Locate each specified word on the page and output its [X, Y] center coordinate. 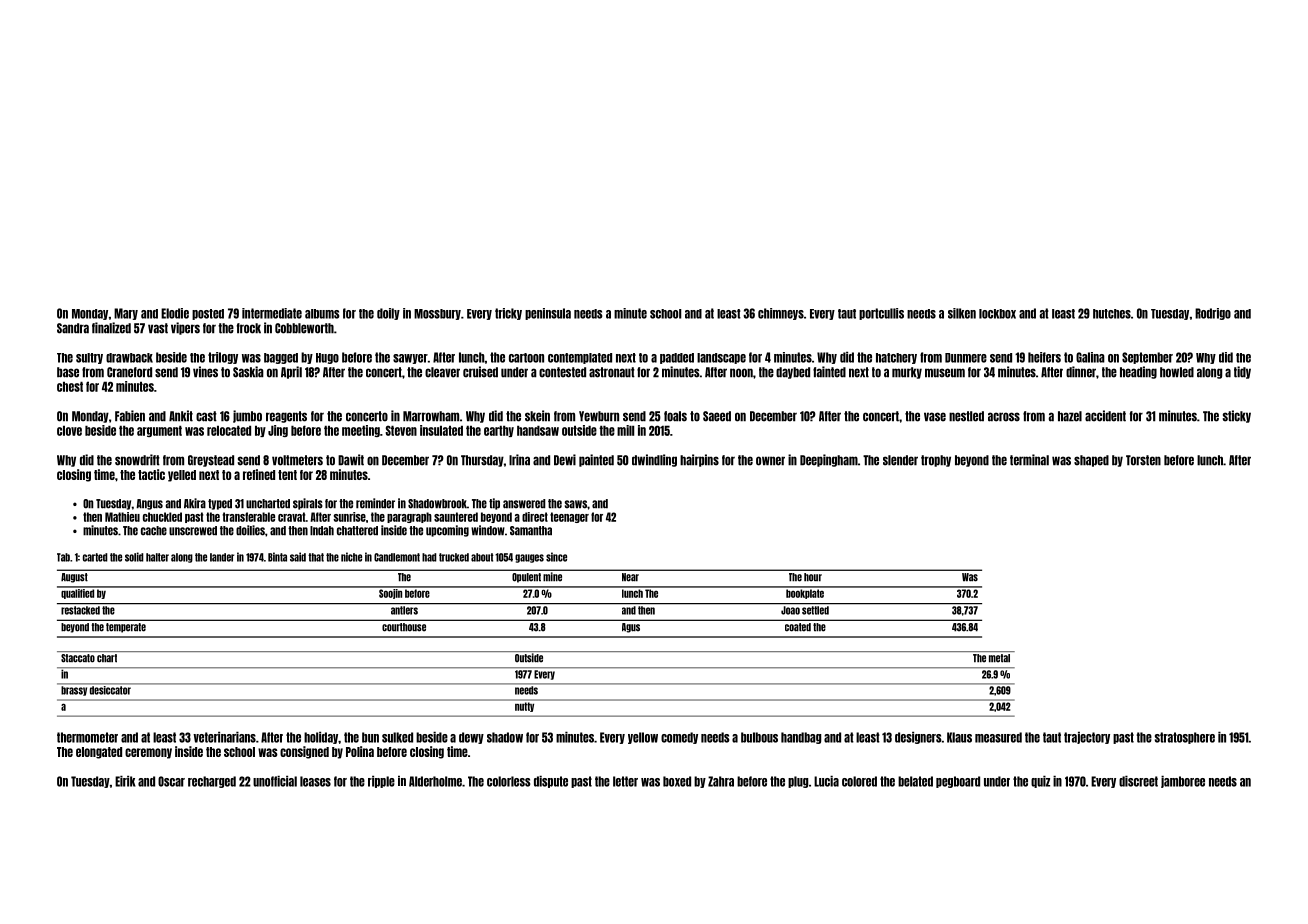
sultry [89, 358]
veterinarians [224, 737]
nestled [966, 416]
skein [537, 416]
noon [741, 373]
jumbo [247, 416]
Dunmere [966, 358]
